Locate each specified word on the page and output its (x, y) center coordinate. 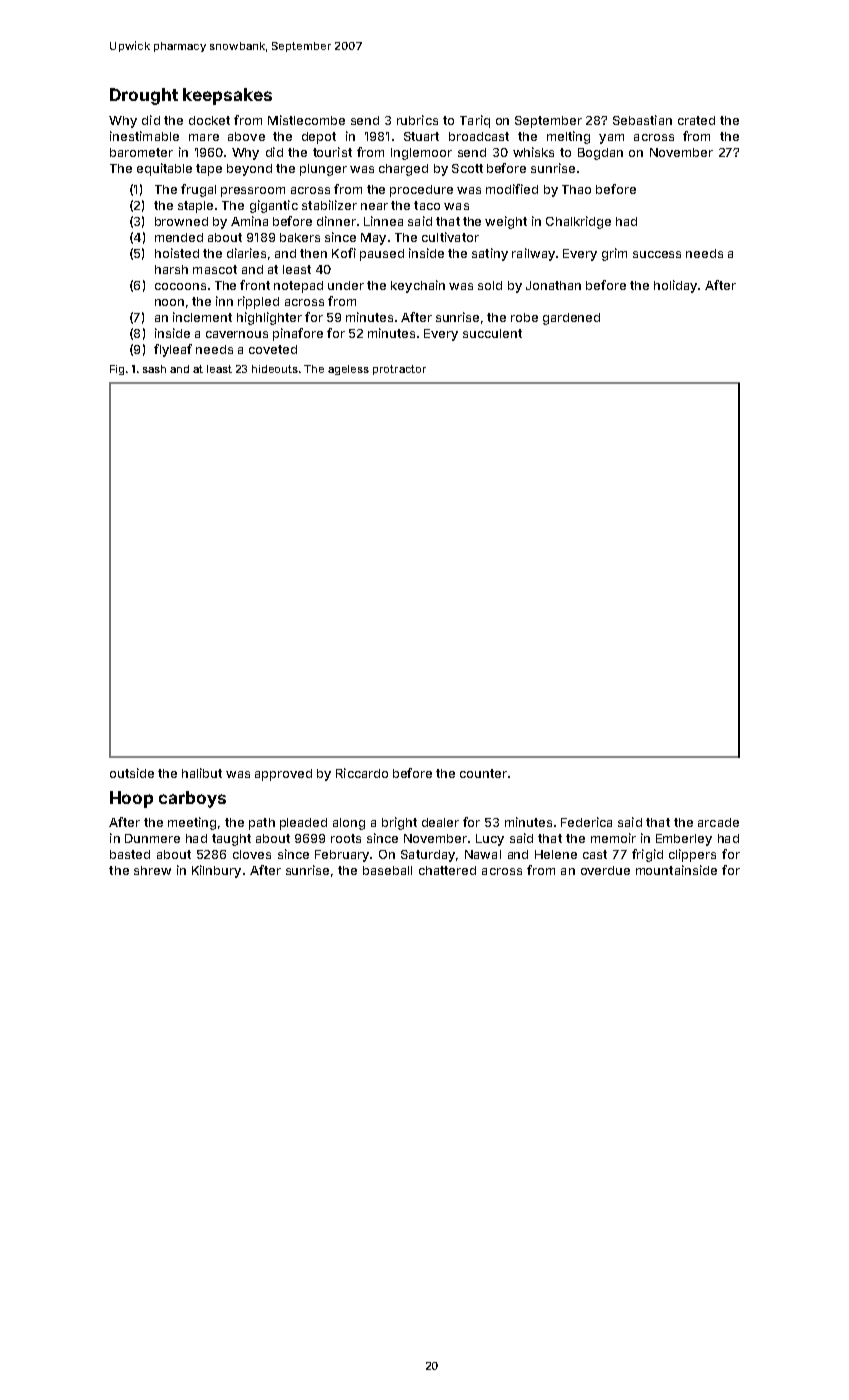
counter (483, 773)
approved (283, 775)
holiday (675, 286)
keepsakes (227, 96)
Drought (144, 96)
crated (696, 120)
